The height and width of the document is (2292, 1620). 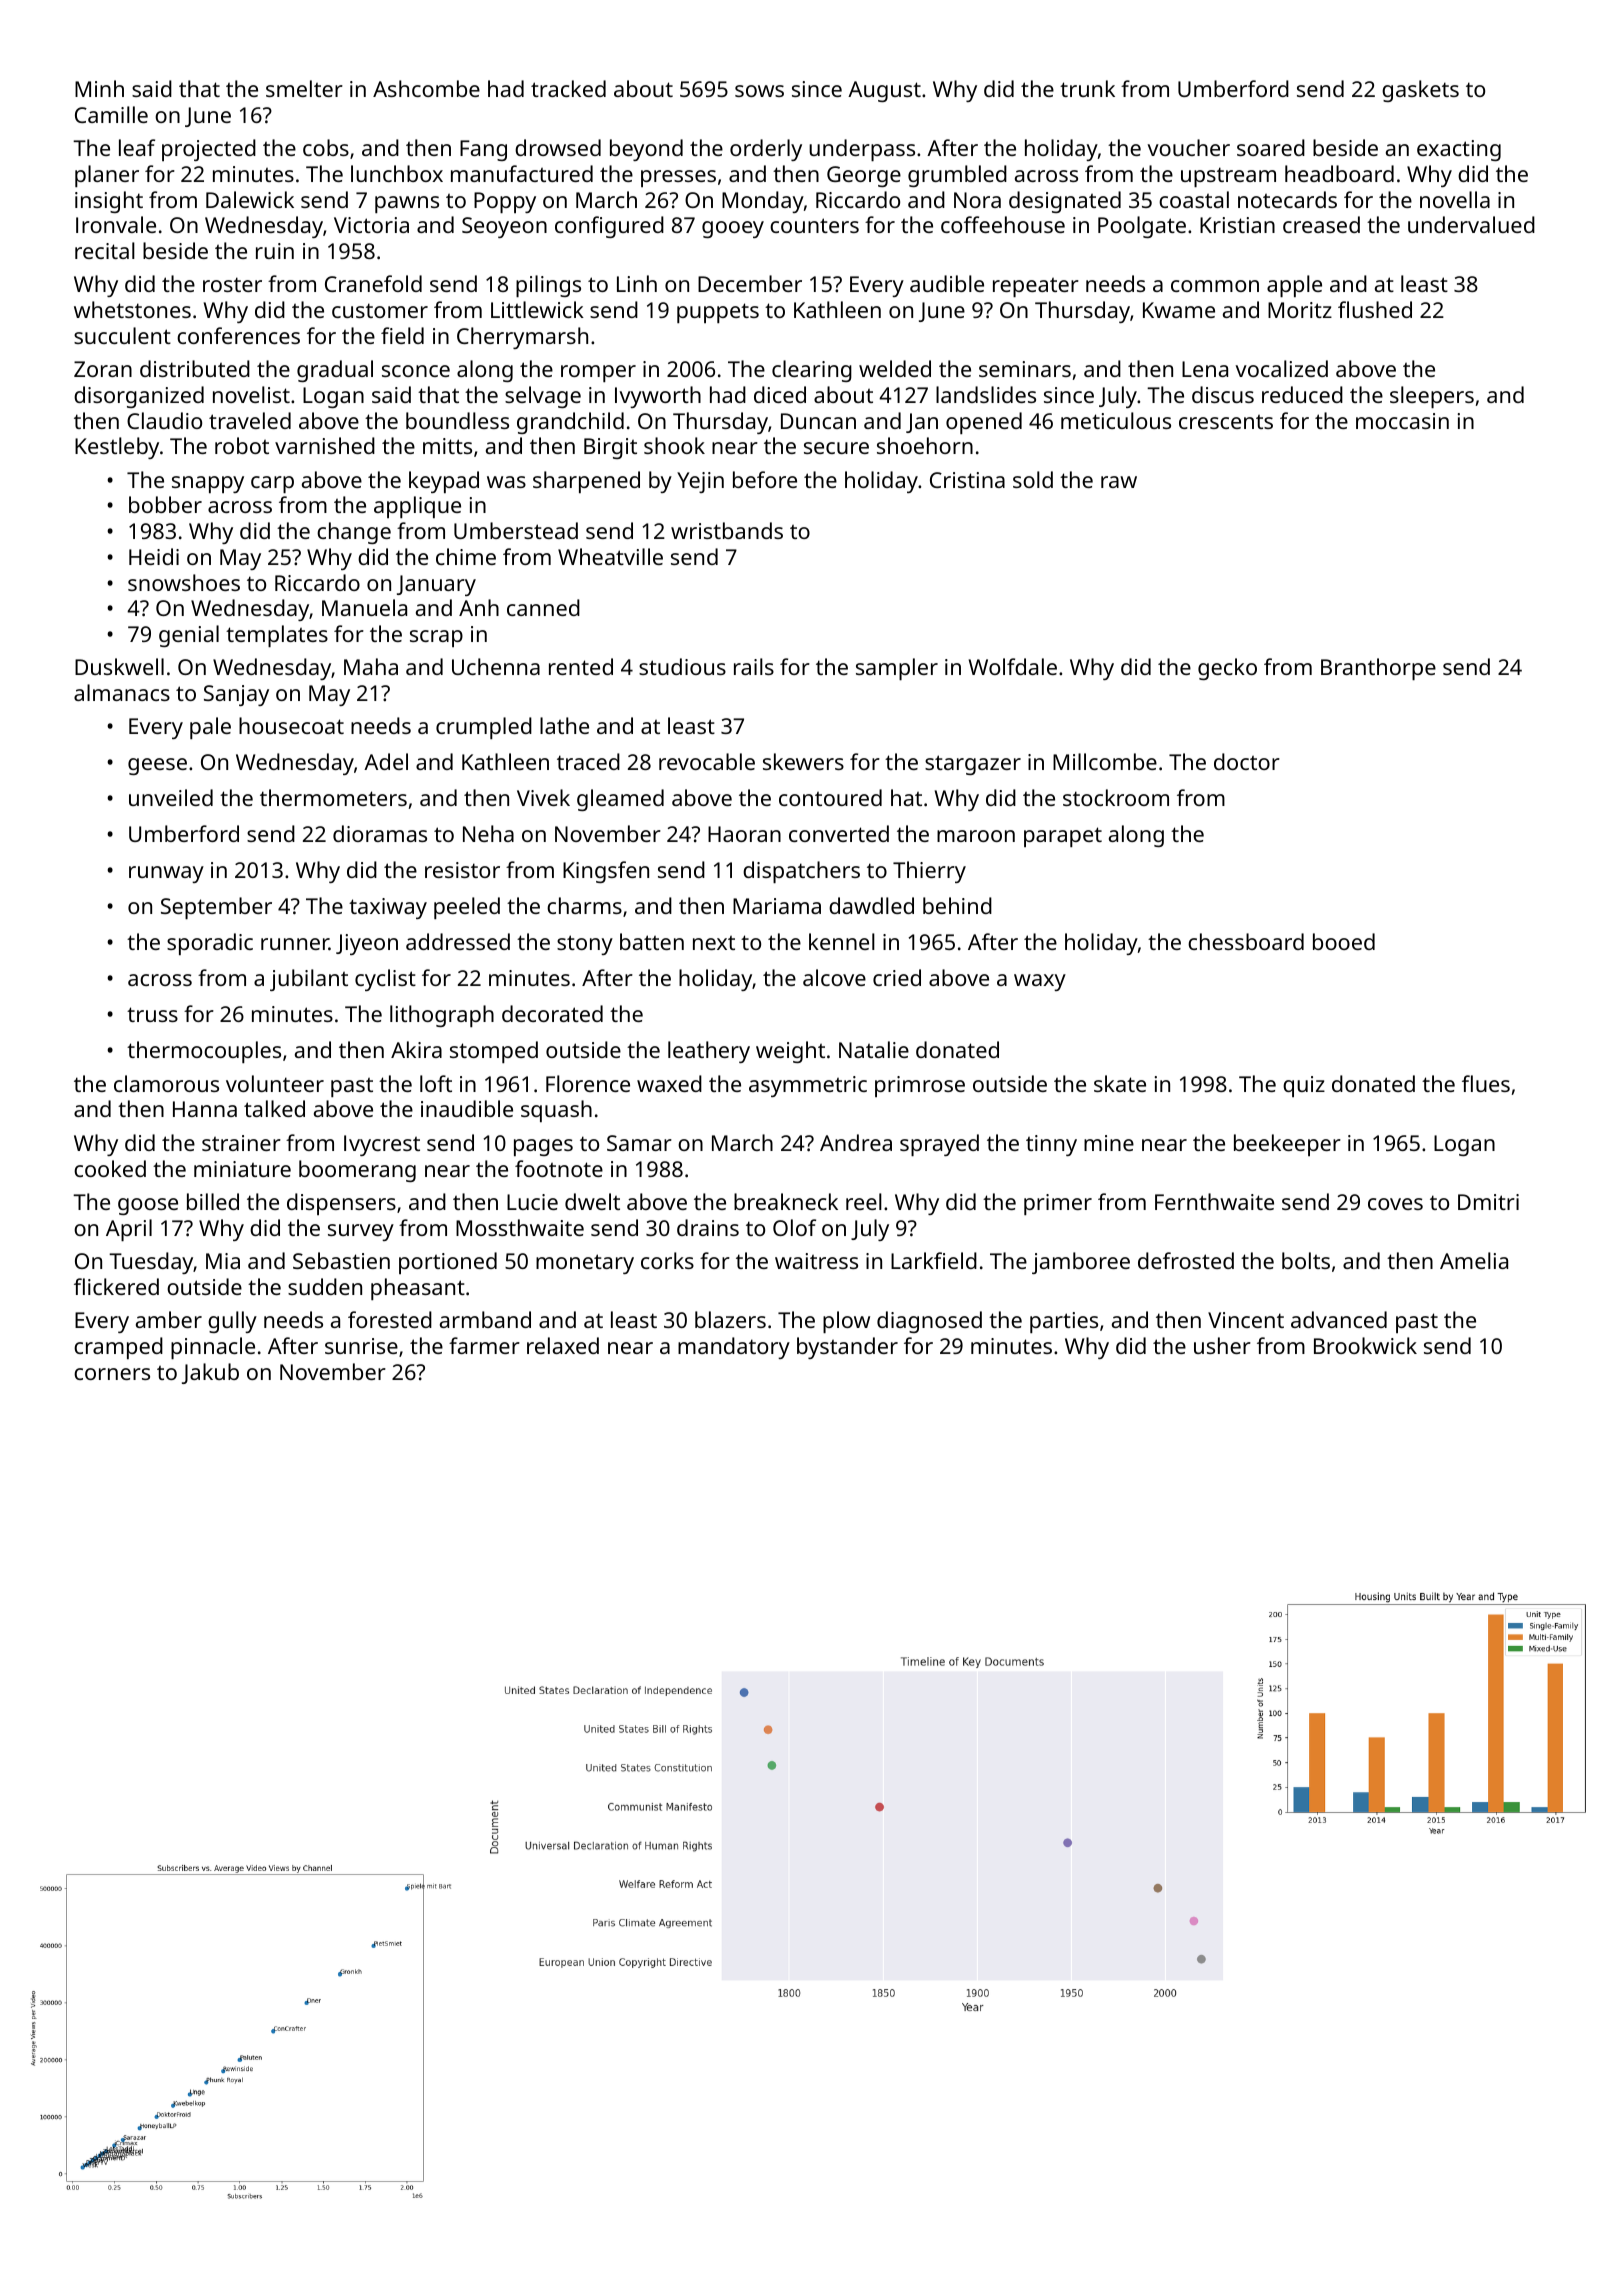 I want to click on cramped, so click(x=118, y=1348).
